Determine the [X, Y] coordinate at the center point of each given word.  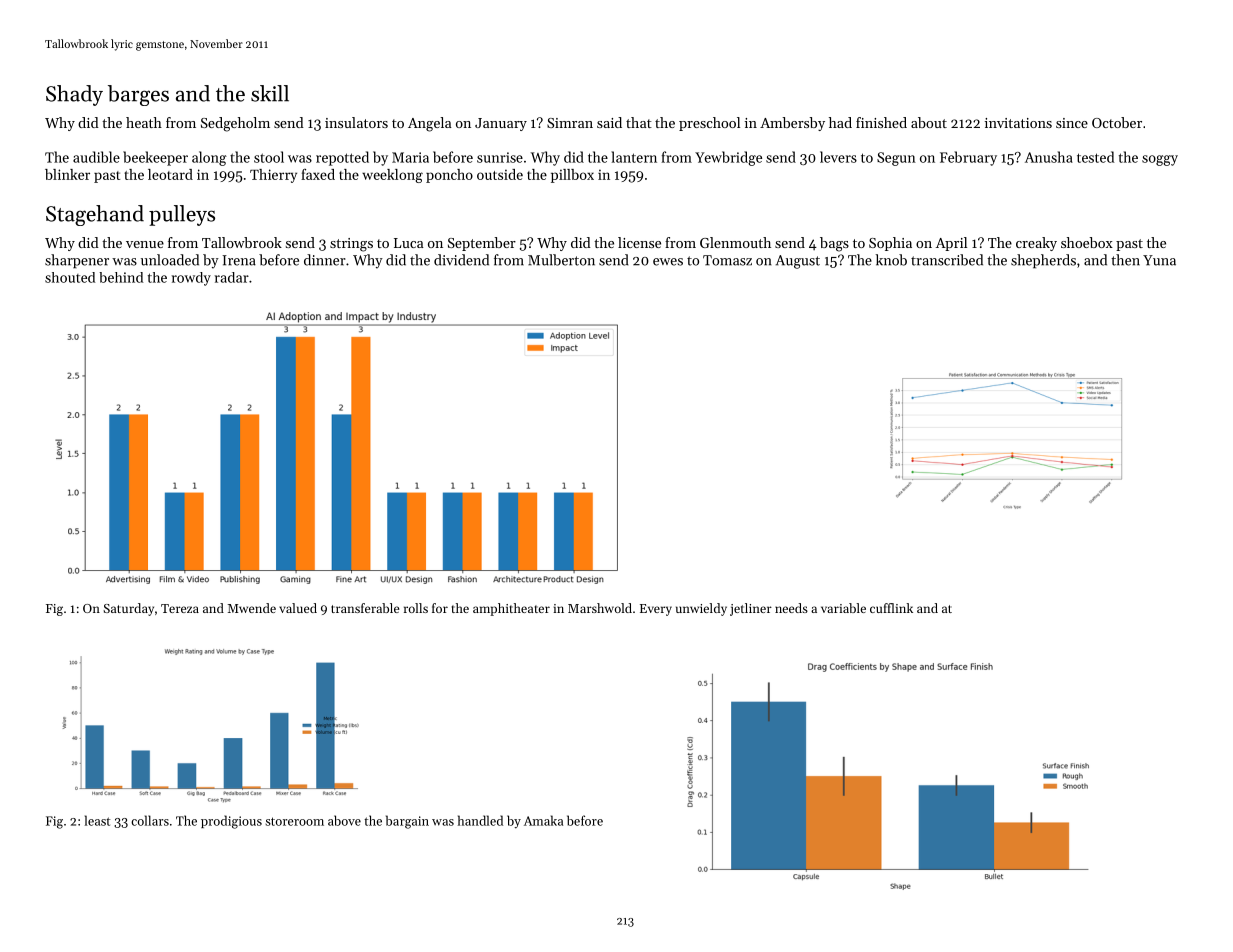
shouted [70, 277]
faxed [318, 174]
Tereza [180, 608]
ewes [668, 262]
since [1072, 123]
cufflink [891, 608]
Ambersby [792, 124]
